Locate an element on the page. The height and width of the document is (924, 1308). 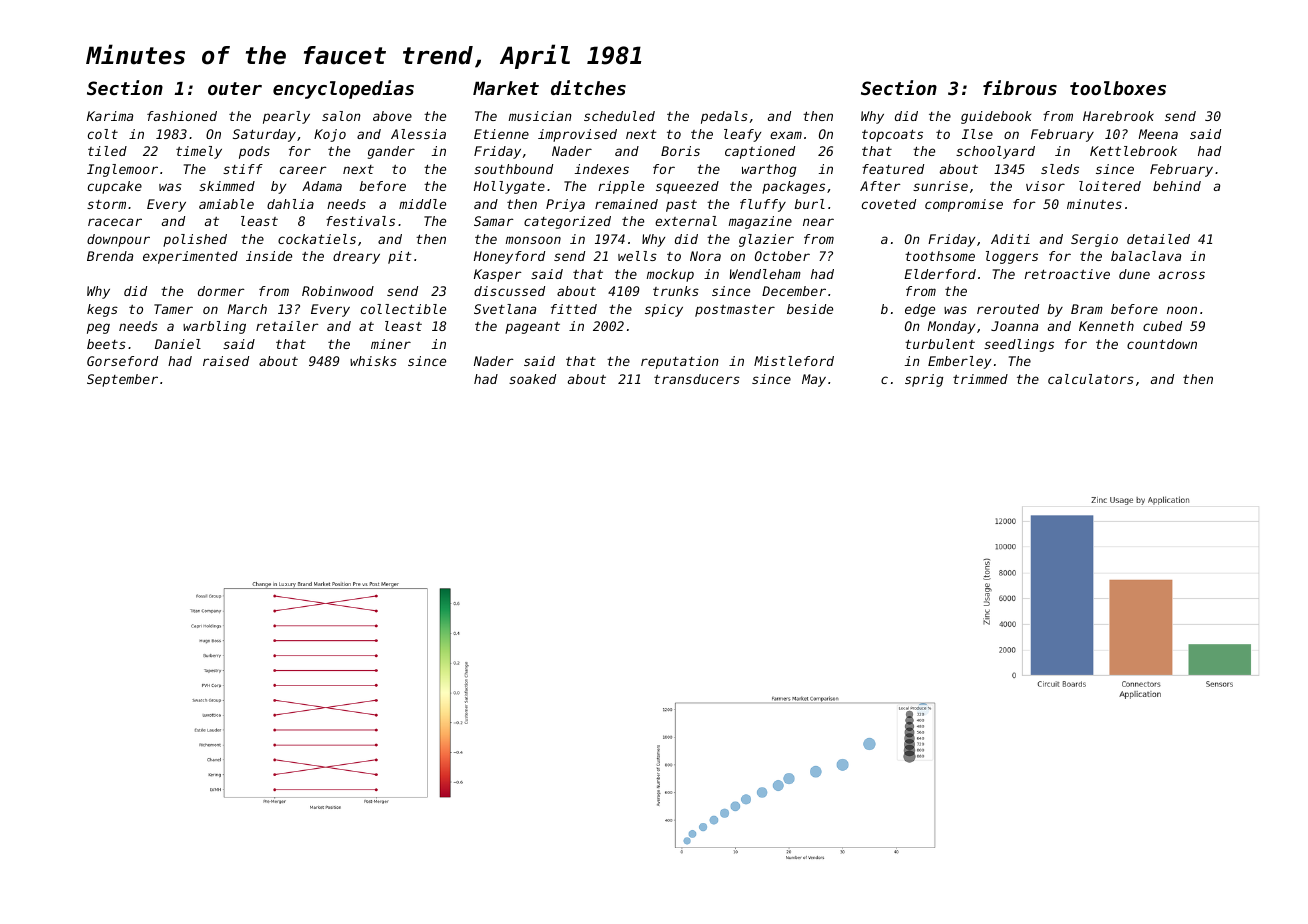
leafy is located at coordinates (742, 135).
